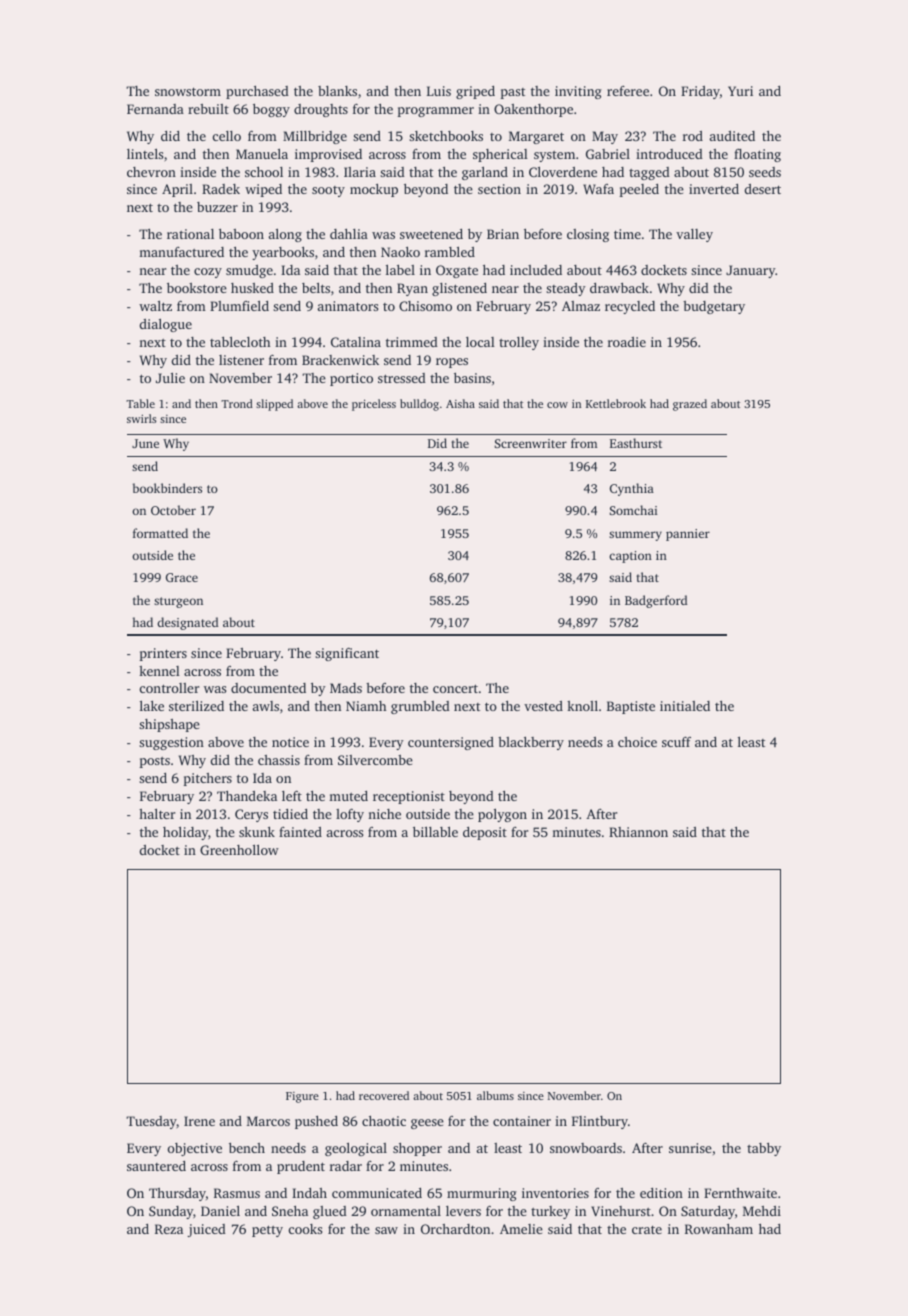 The width and height of the page is (908, 1316). What do you see at coordinates (621, 1211) in the page?
I see `Vinehurst` at bounding box center [621, 1211].
